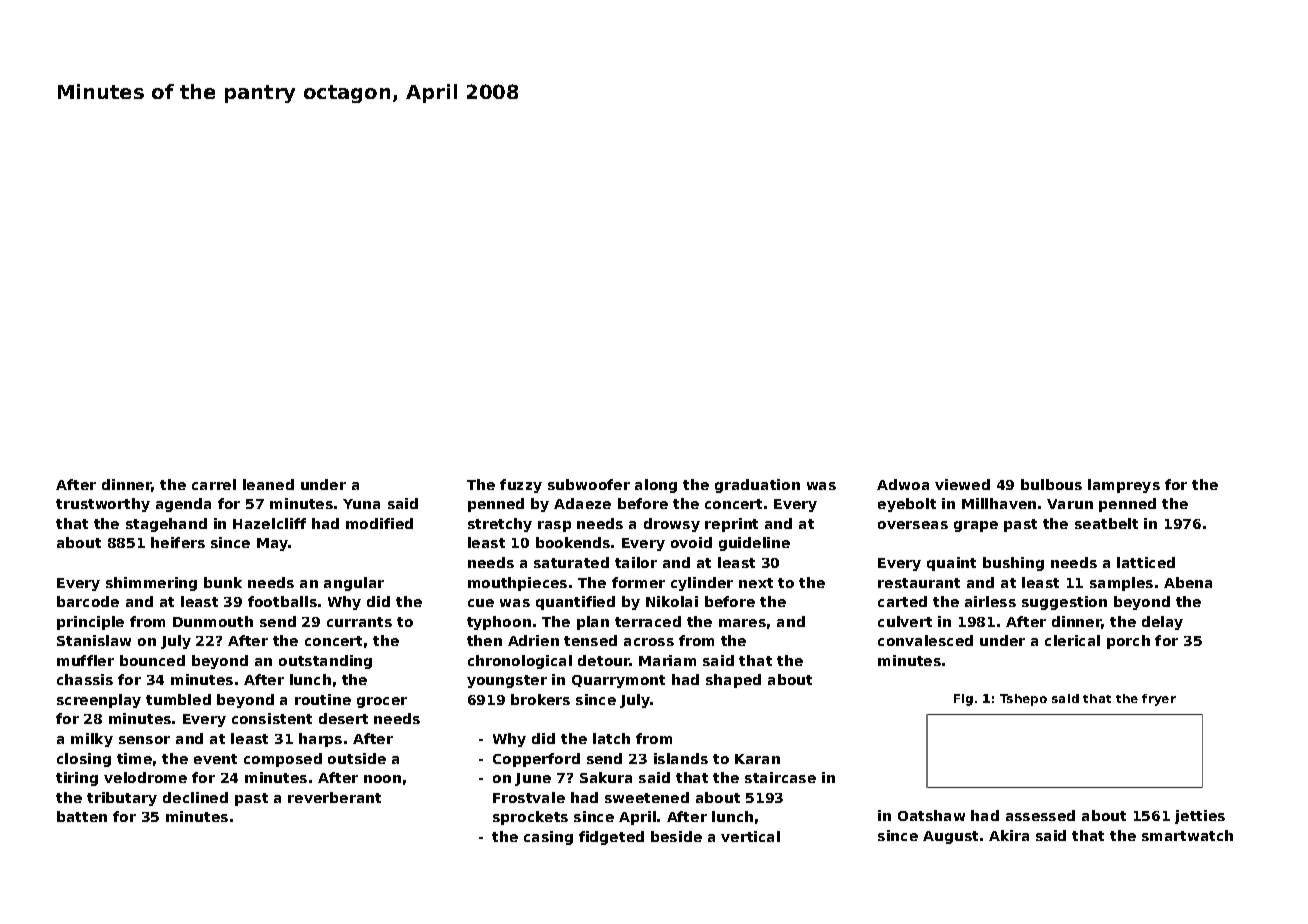  Describe the element at coordinates (636, 562) in the page. I see `tailor` at that location.
